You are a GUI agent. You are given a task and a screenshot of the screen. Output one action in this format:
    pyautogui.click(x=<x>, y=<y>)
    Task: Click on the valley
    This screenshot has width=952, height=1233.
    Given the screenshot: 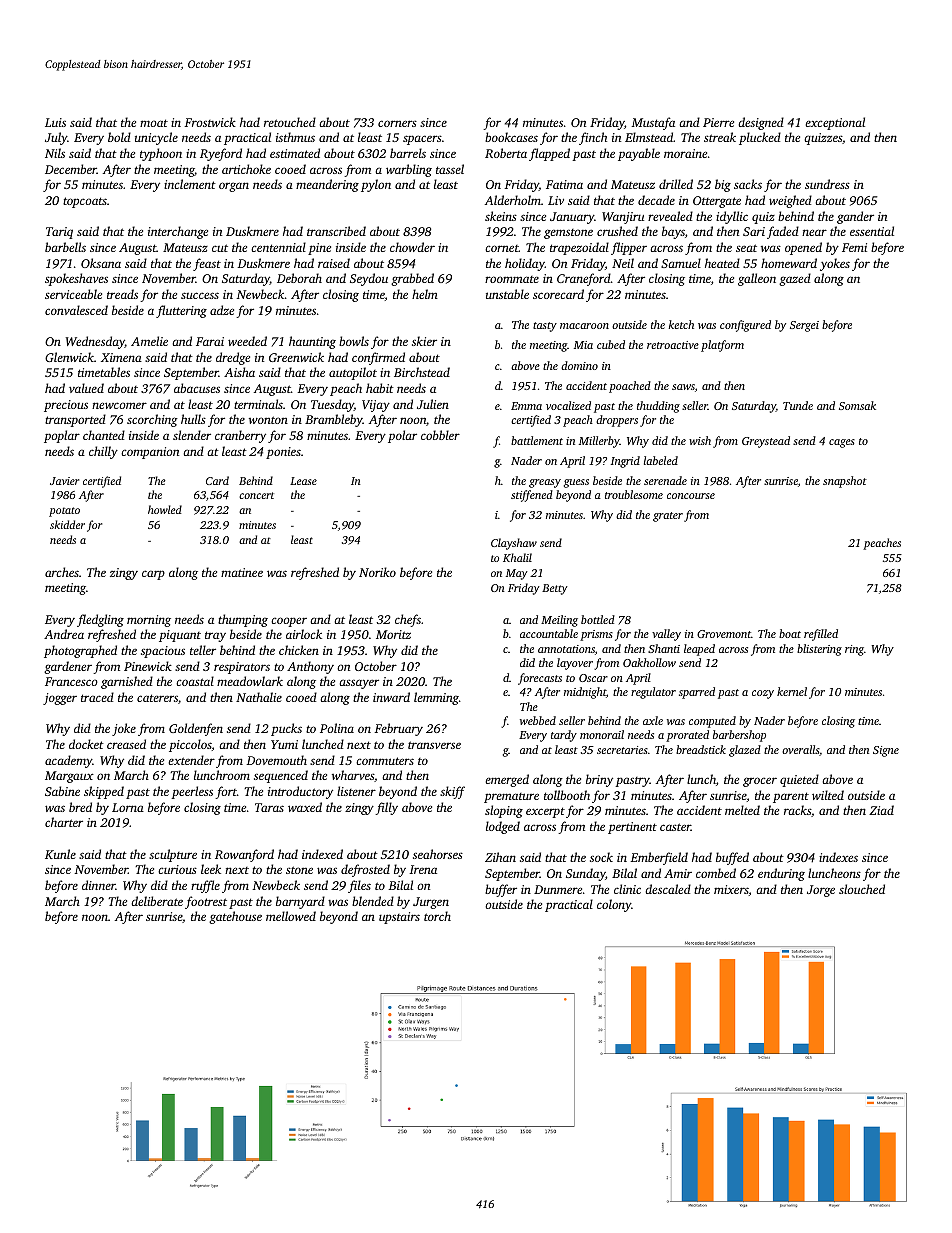 What is the action you would take?
    pyautogui.click(x=666, y=635)
